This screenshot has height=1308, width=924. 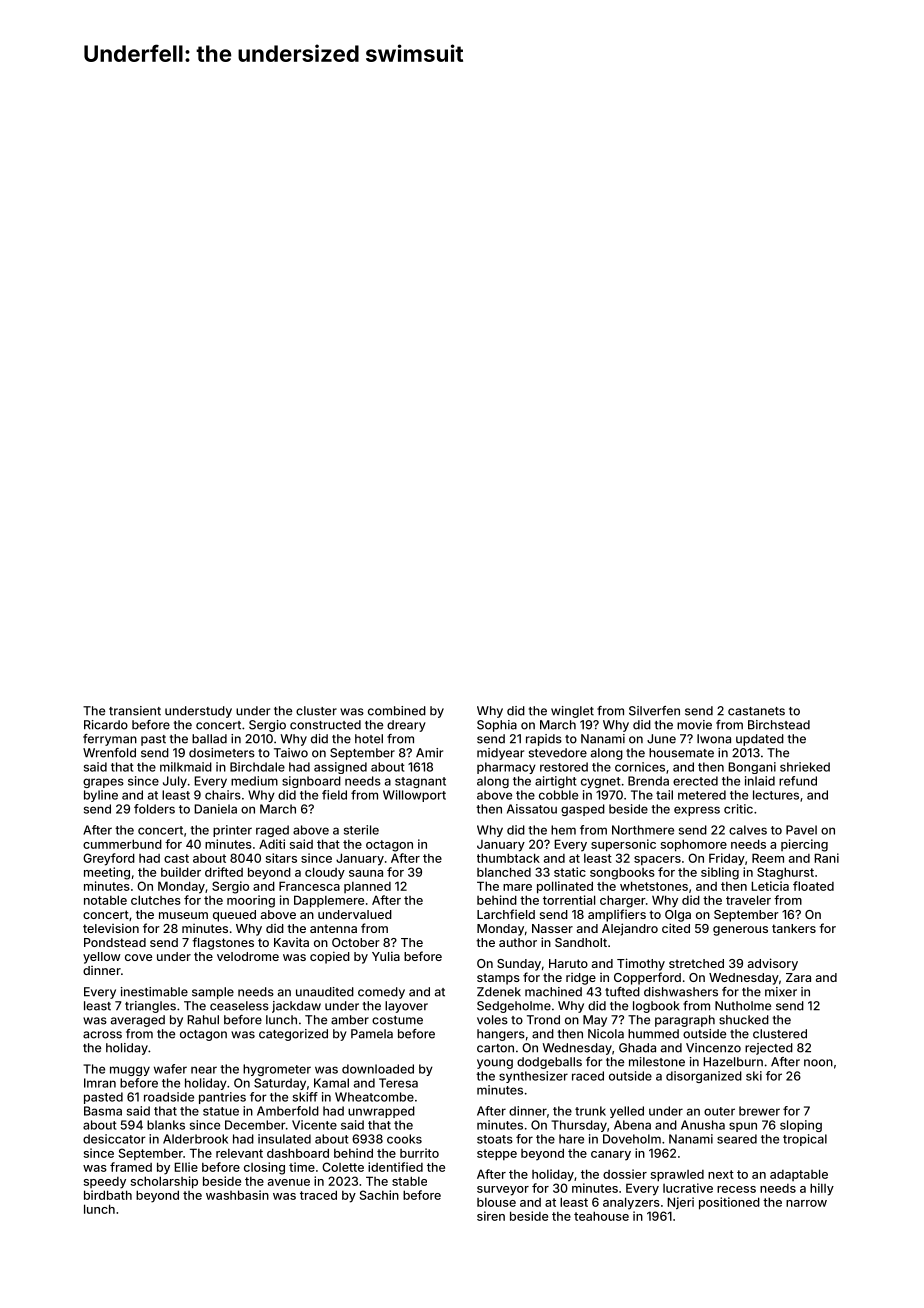 What do you see at coordinates (813, 886) in the screenshot?
I see `floated` at bounding box center [813, 886].
